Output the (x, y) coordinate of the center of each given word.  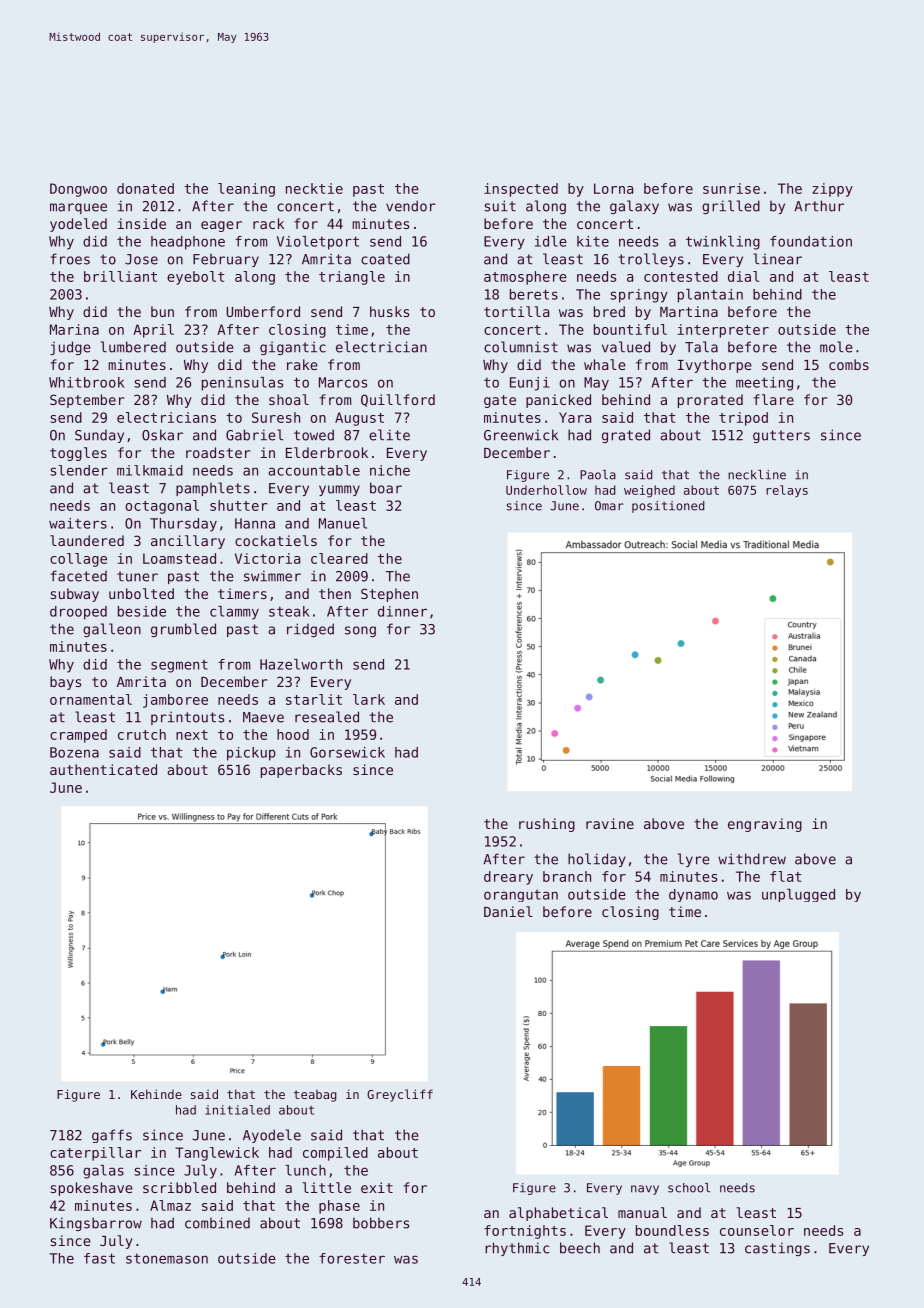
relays (787, 491)
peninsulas (242, 384)
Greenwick (521, 435)
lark (369, 699)
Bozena (74, 752)
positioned (668, 507)
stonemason (167, 1258)
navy (645, 1190)
